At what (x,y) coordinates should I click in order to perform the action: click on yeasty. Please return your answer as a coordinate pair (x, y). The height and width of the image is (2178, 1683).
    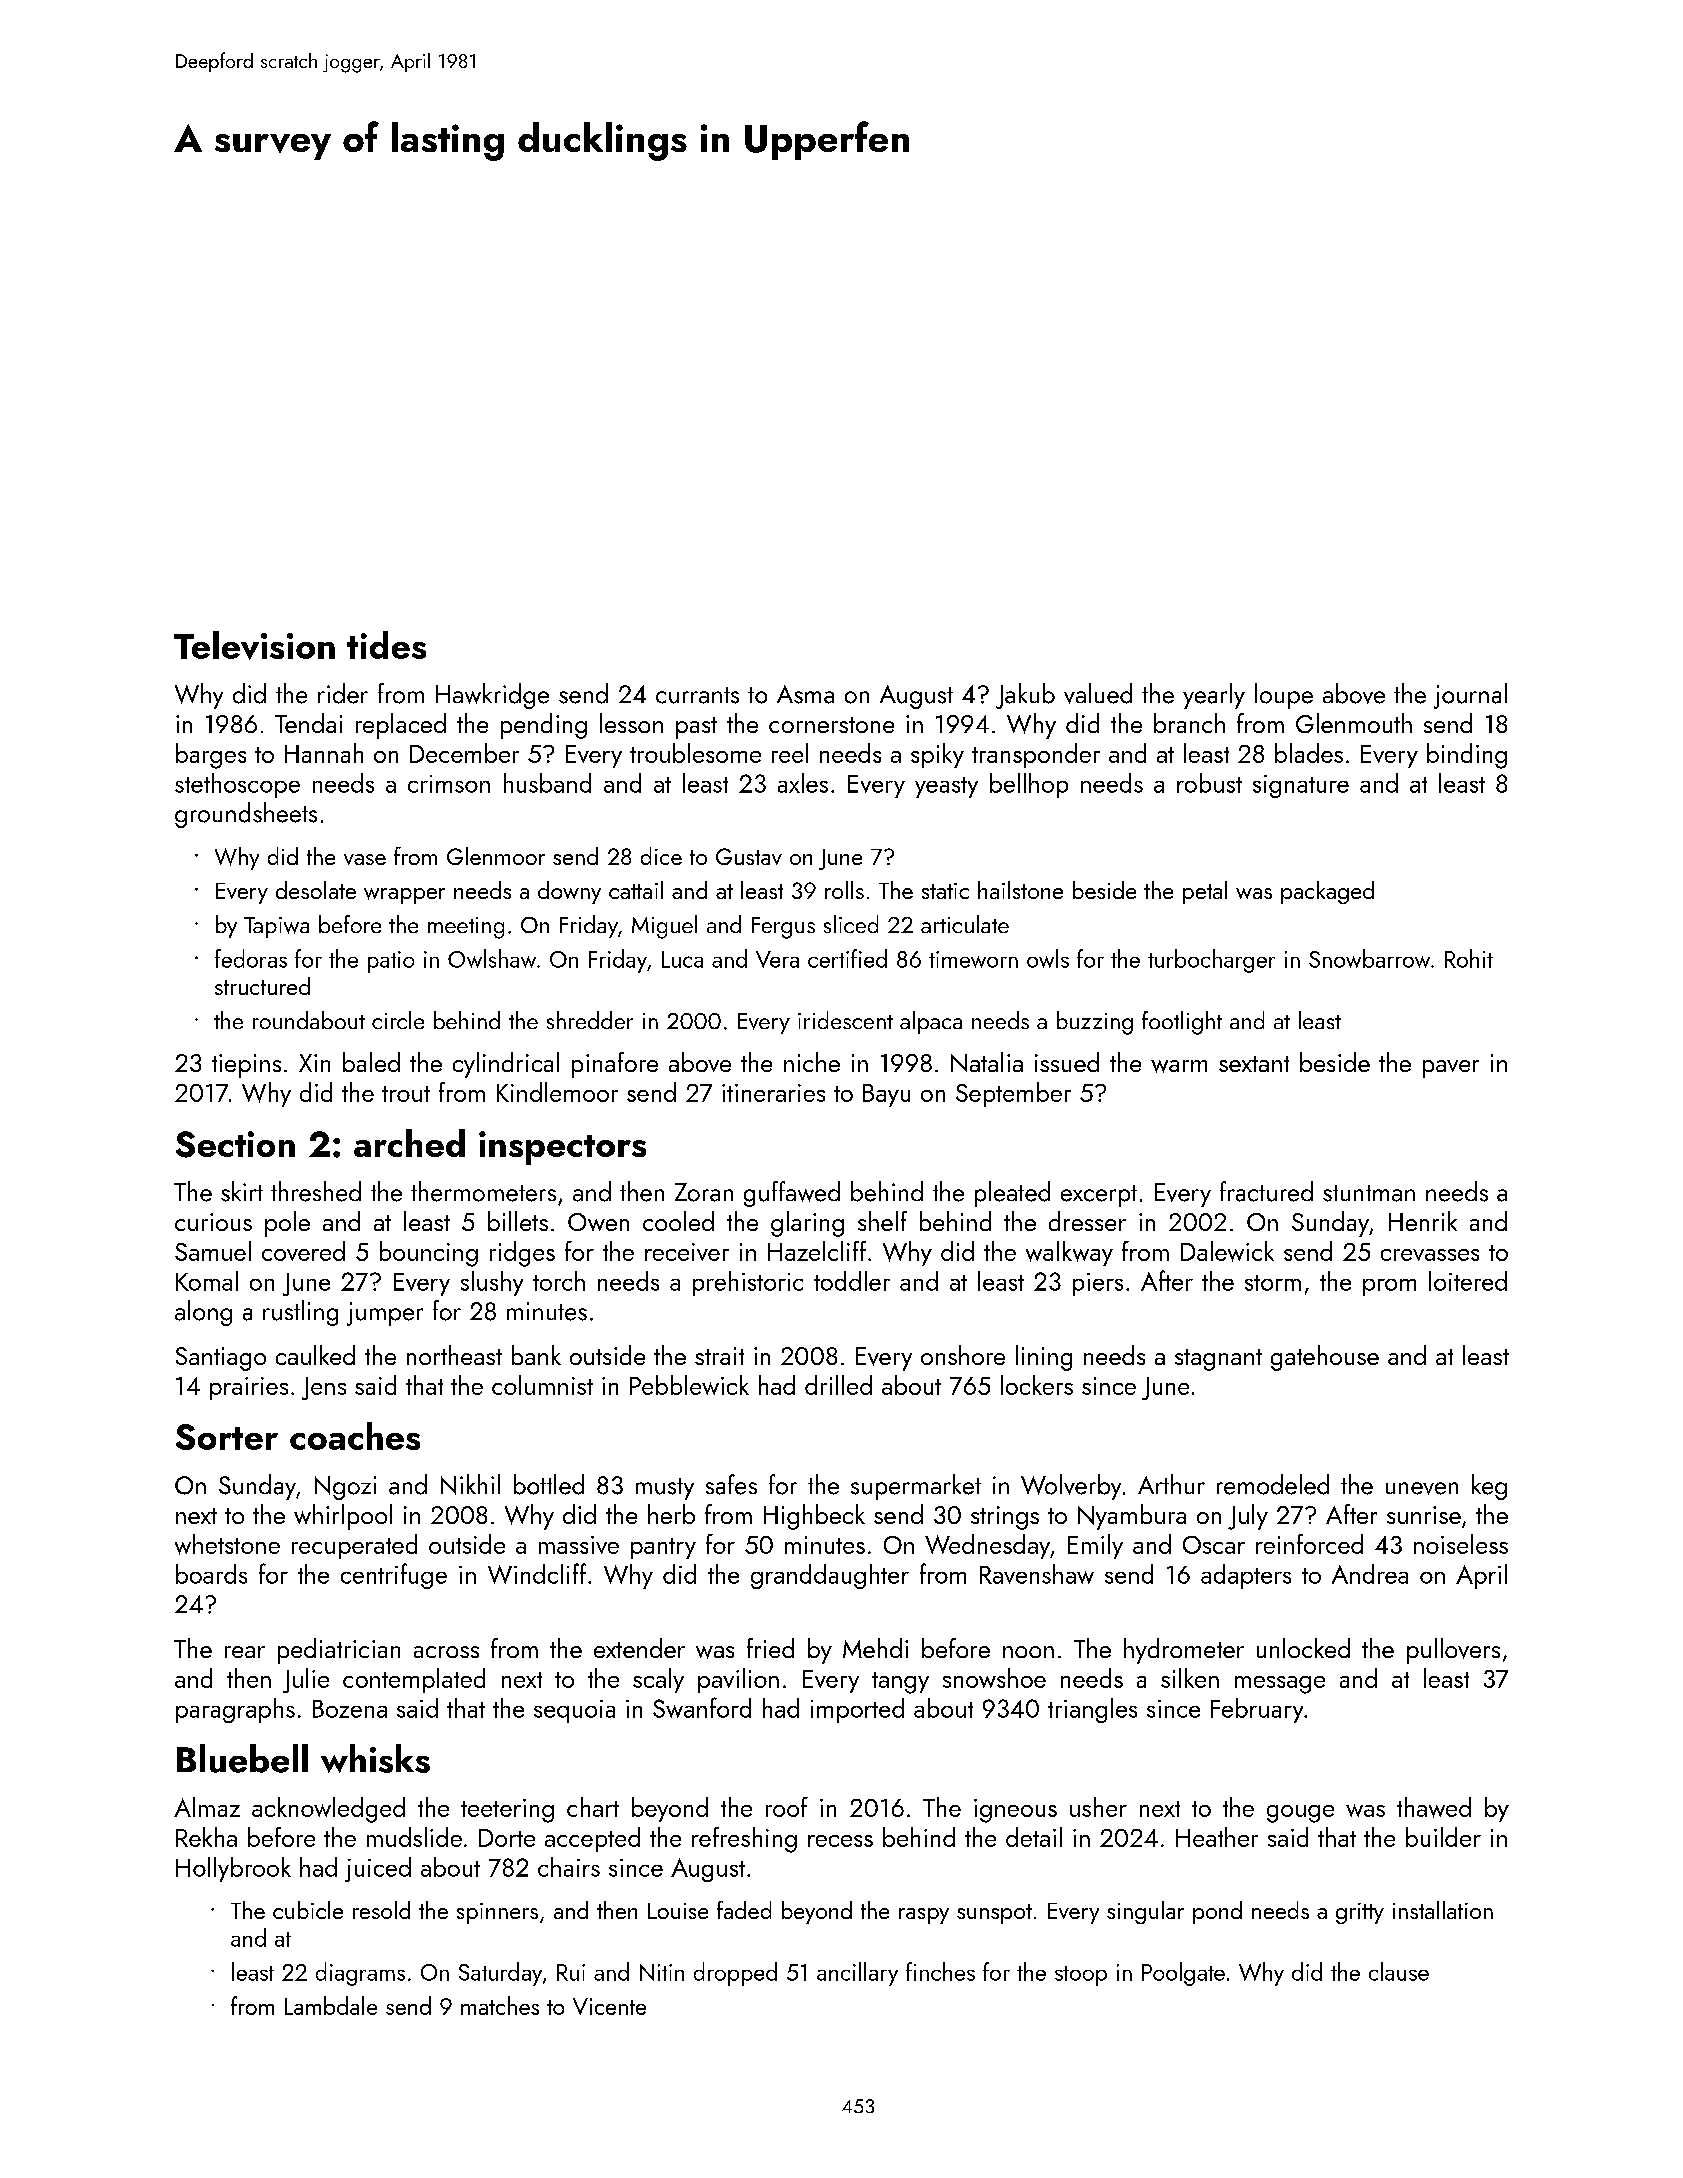
    Looking at the image, I should click on (946, 787).
